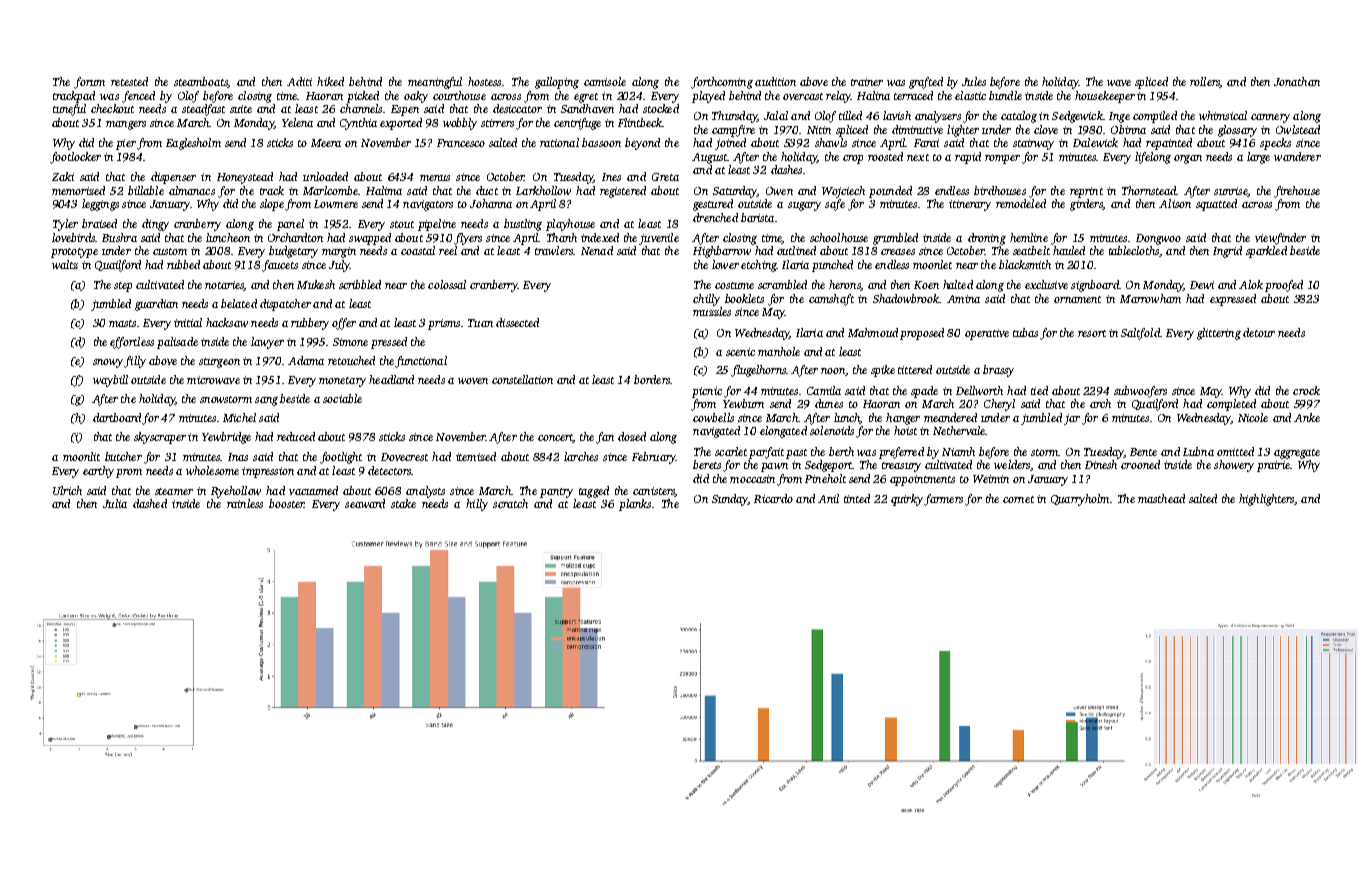 This page has width=1372, height=887. What do you see at coordinates (238, 457) in the page?
I see `Inas` at bounding box center [238, 457].
